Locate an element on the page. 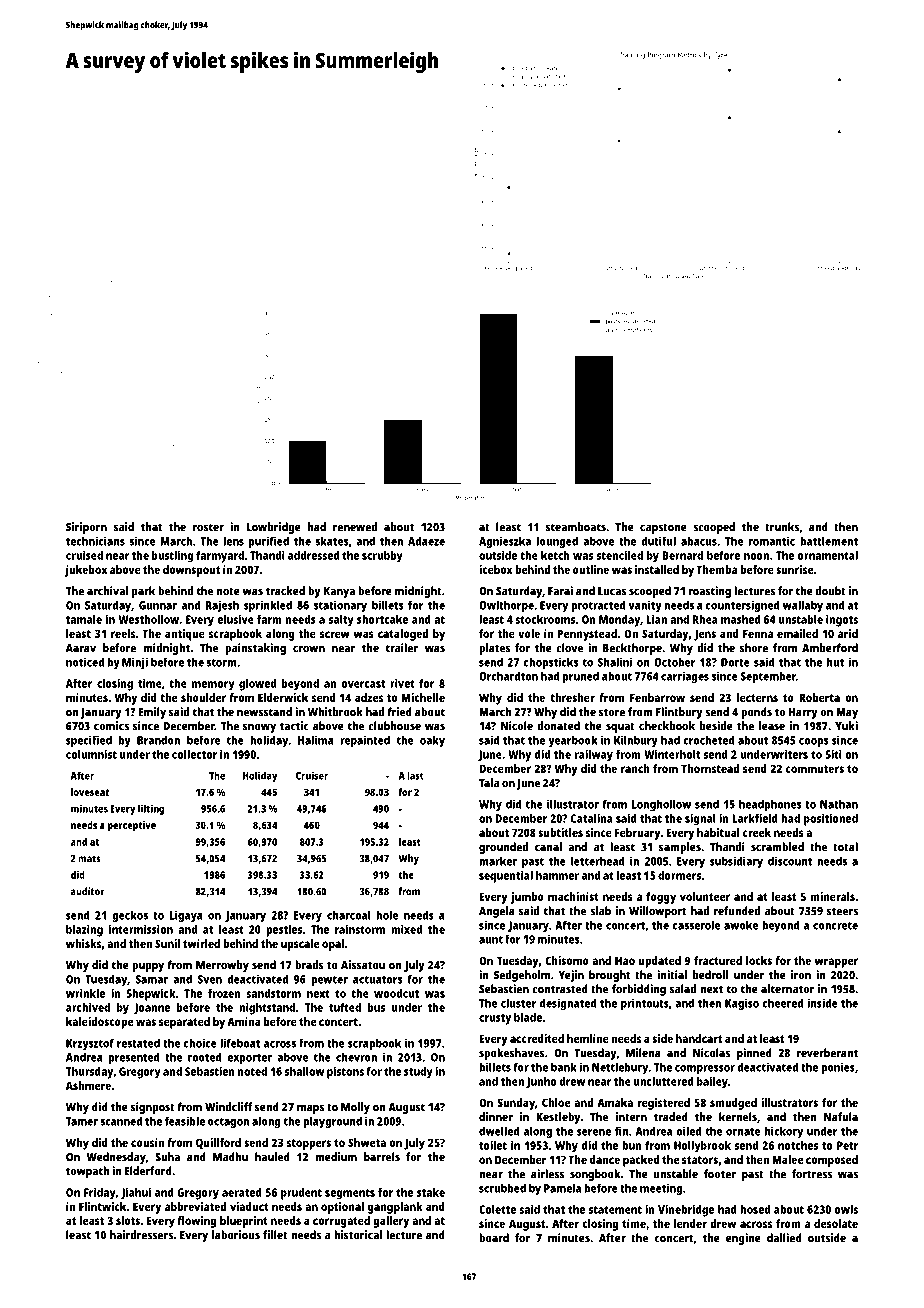  lilting is located at coordinates (151, 809).
